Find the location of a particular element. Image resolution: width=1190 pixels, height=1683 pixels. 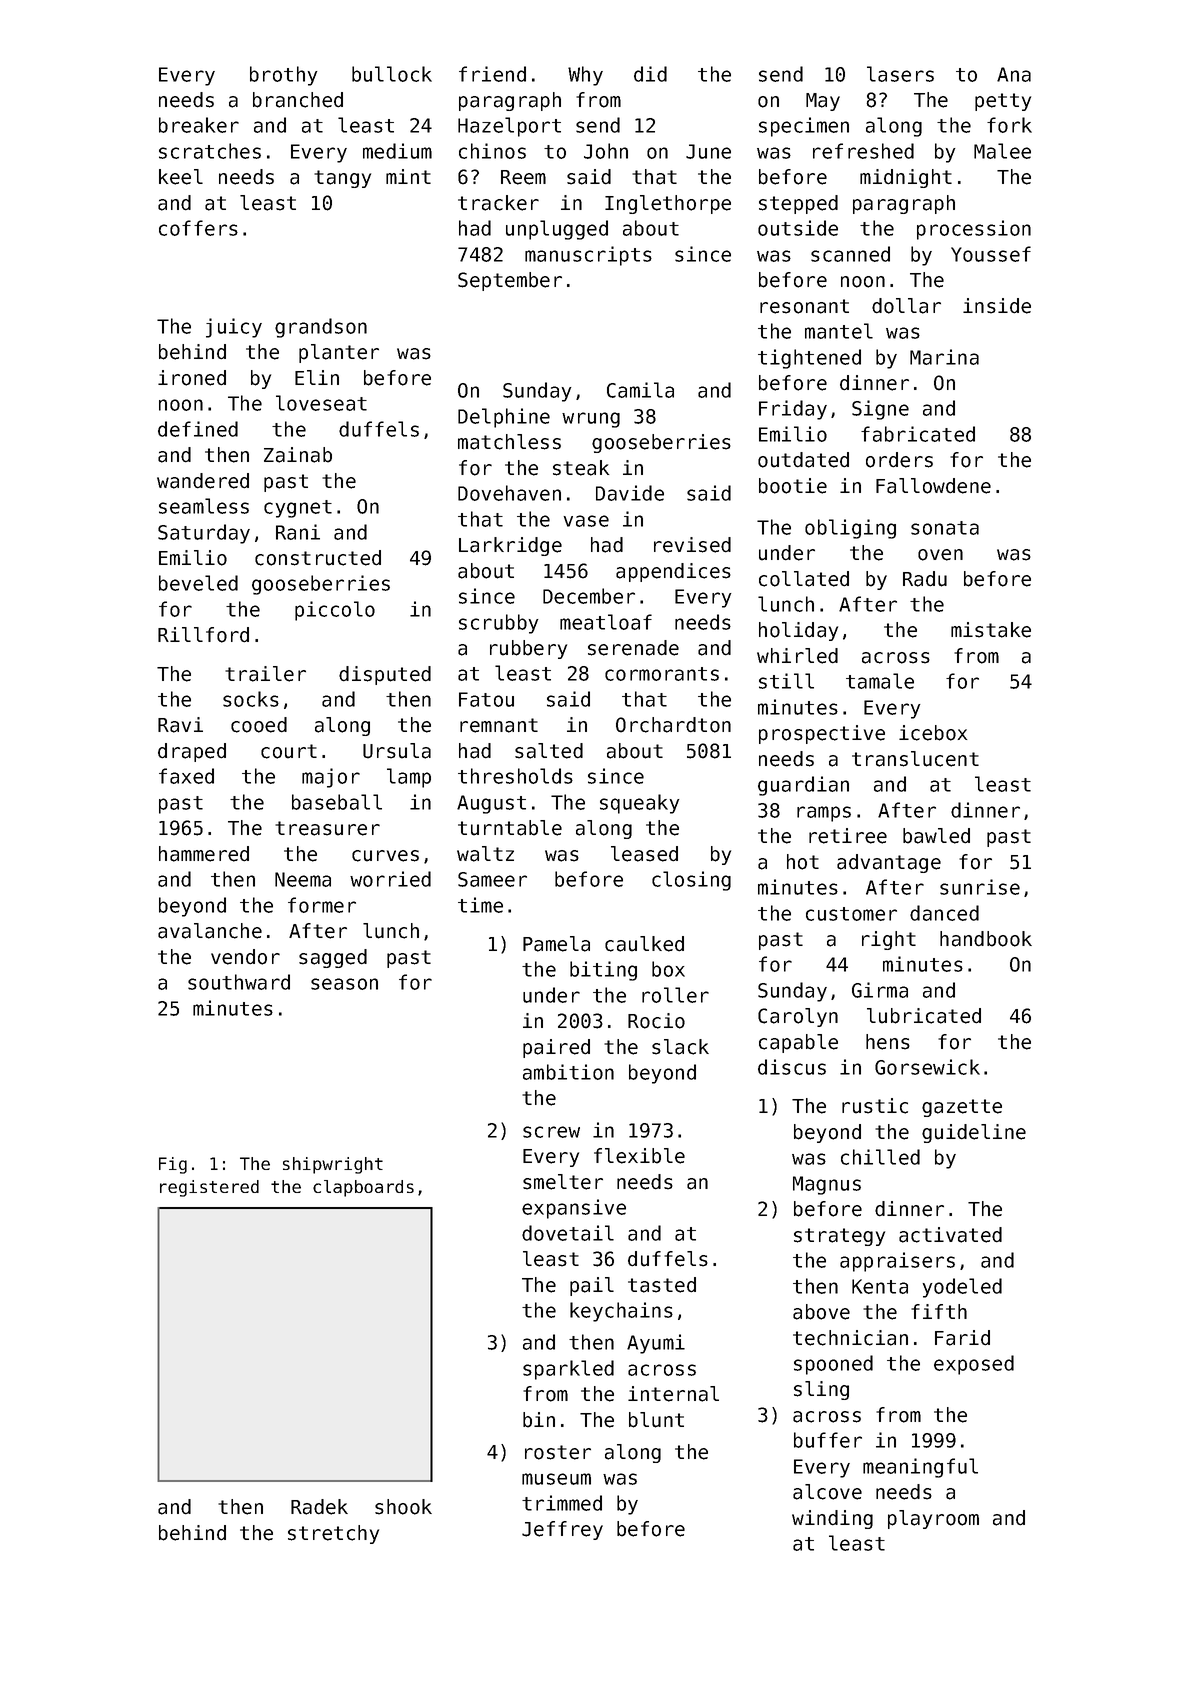

southward is located at coordinates (239, 982).
